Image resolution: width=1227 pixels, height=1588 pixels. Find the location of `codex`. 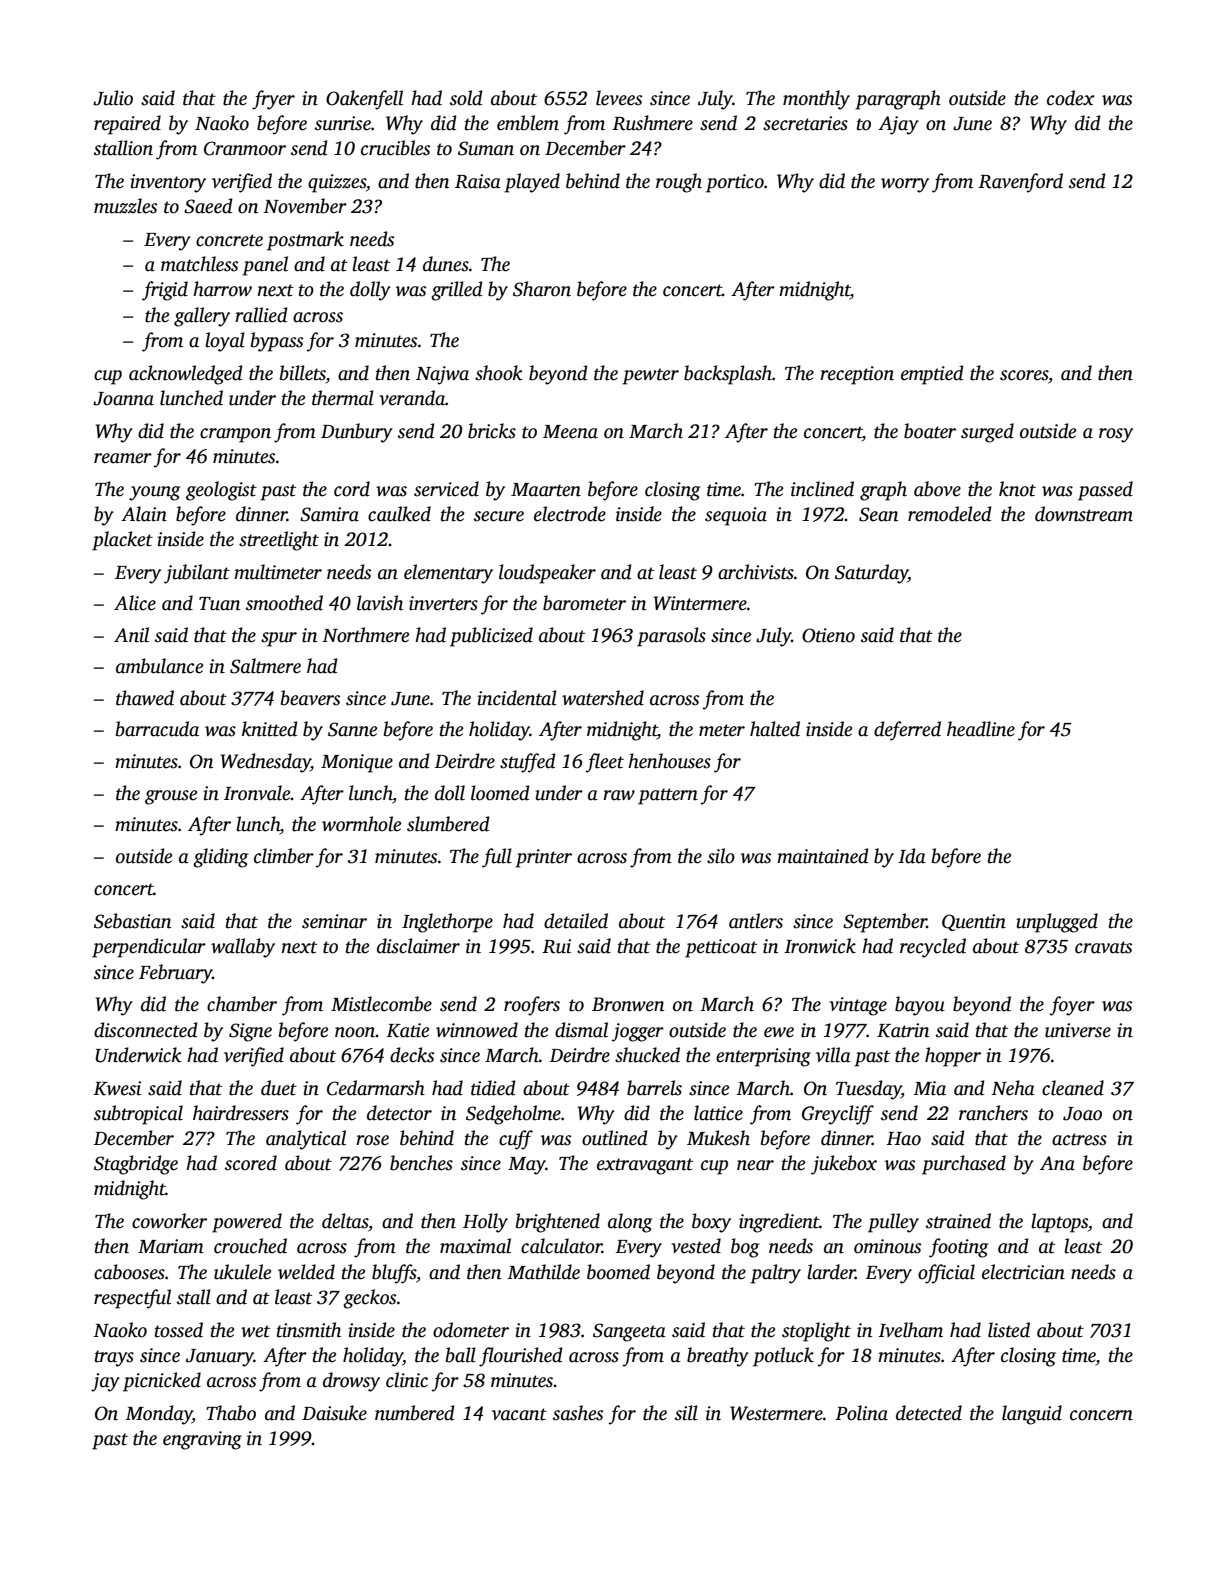

codex is located at coordinates (1070, 98).
